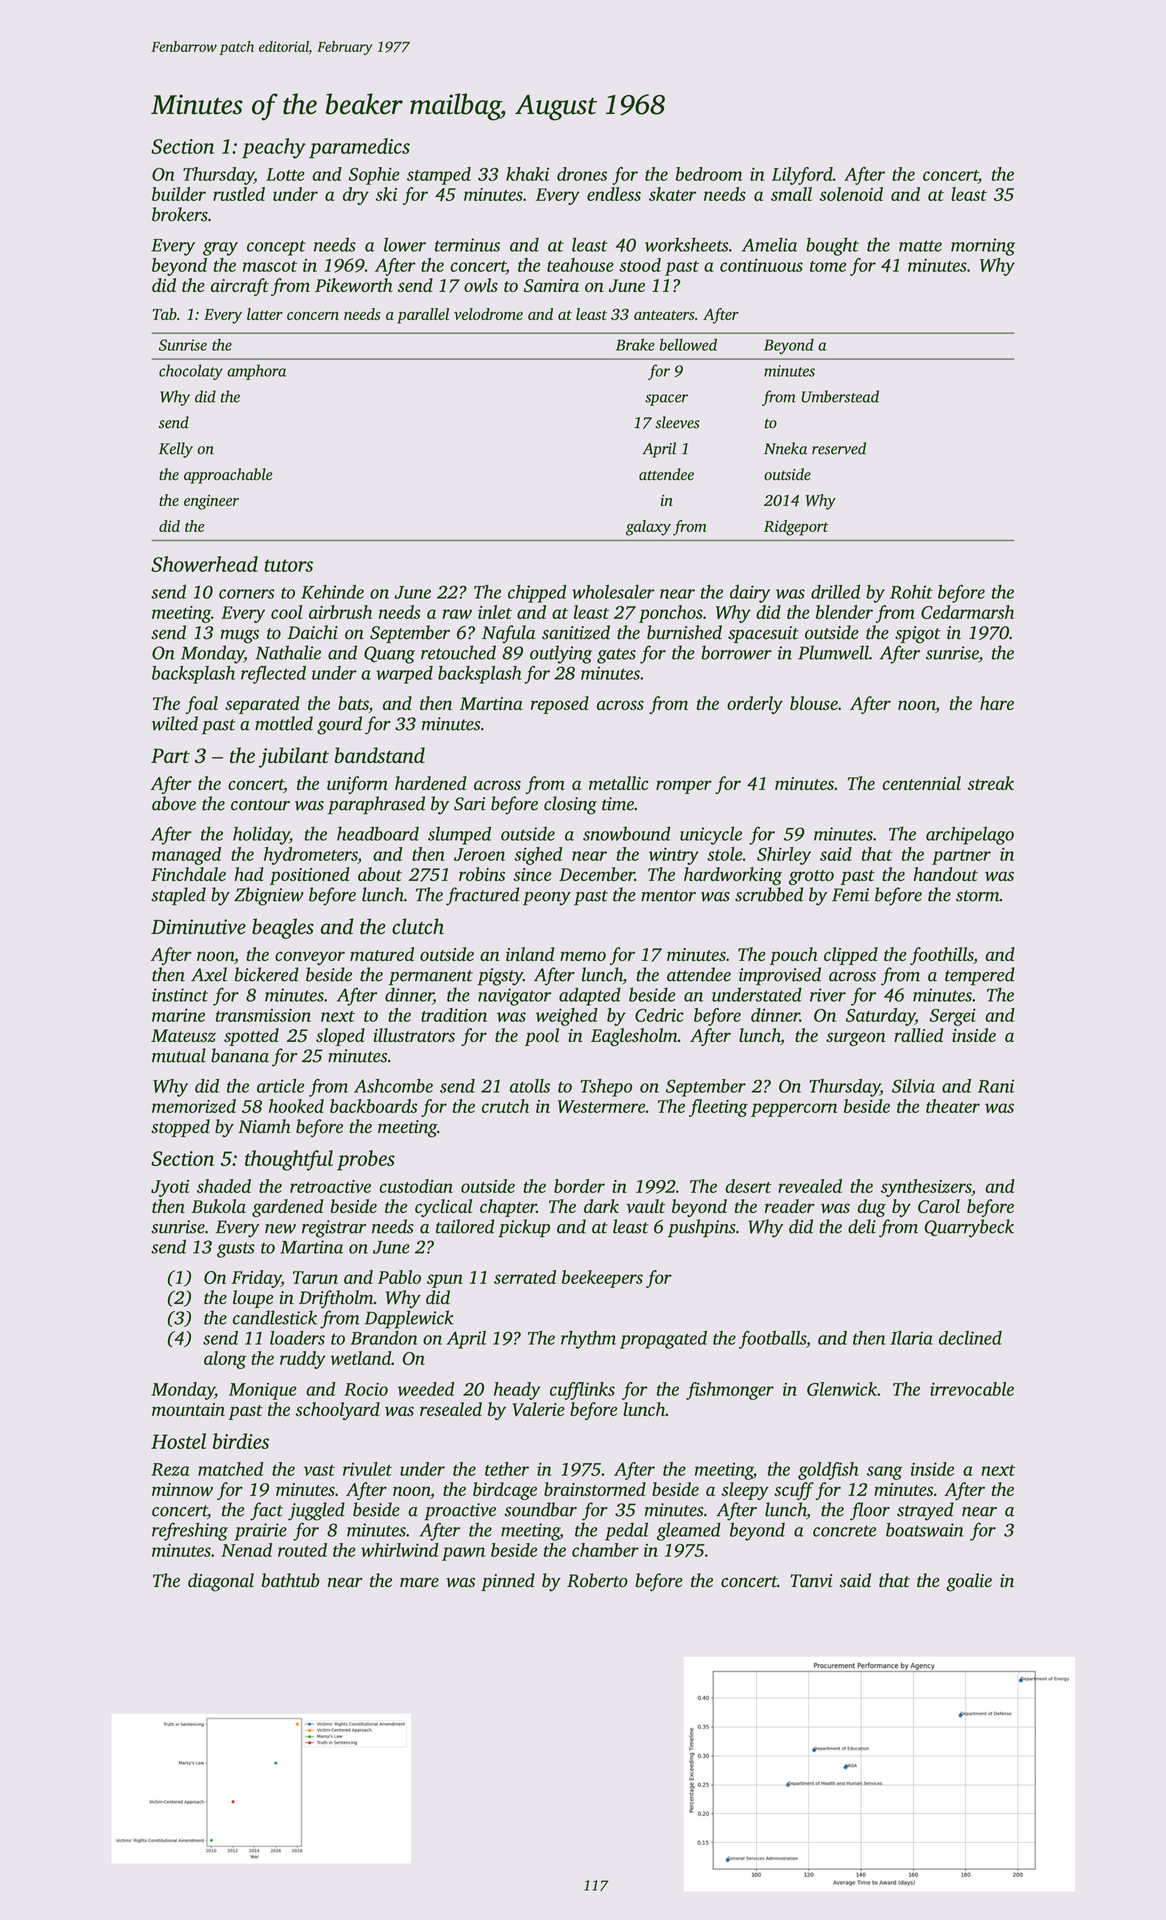  I want to click on Reza, so click(170, 1469).
